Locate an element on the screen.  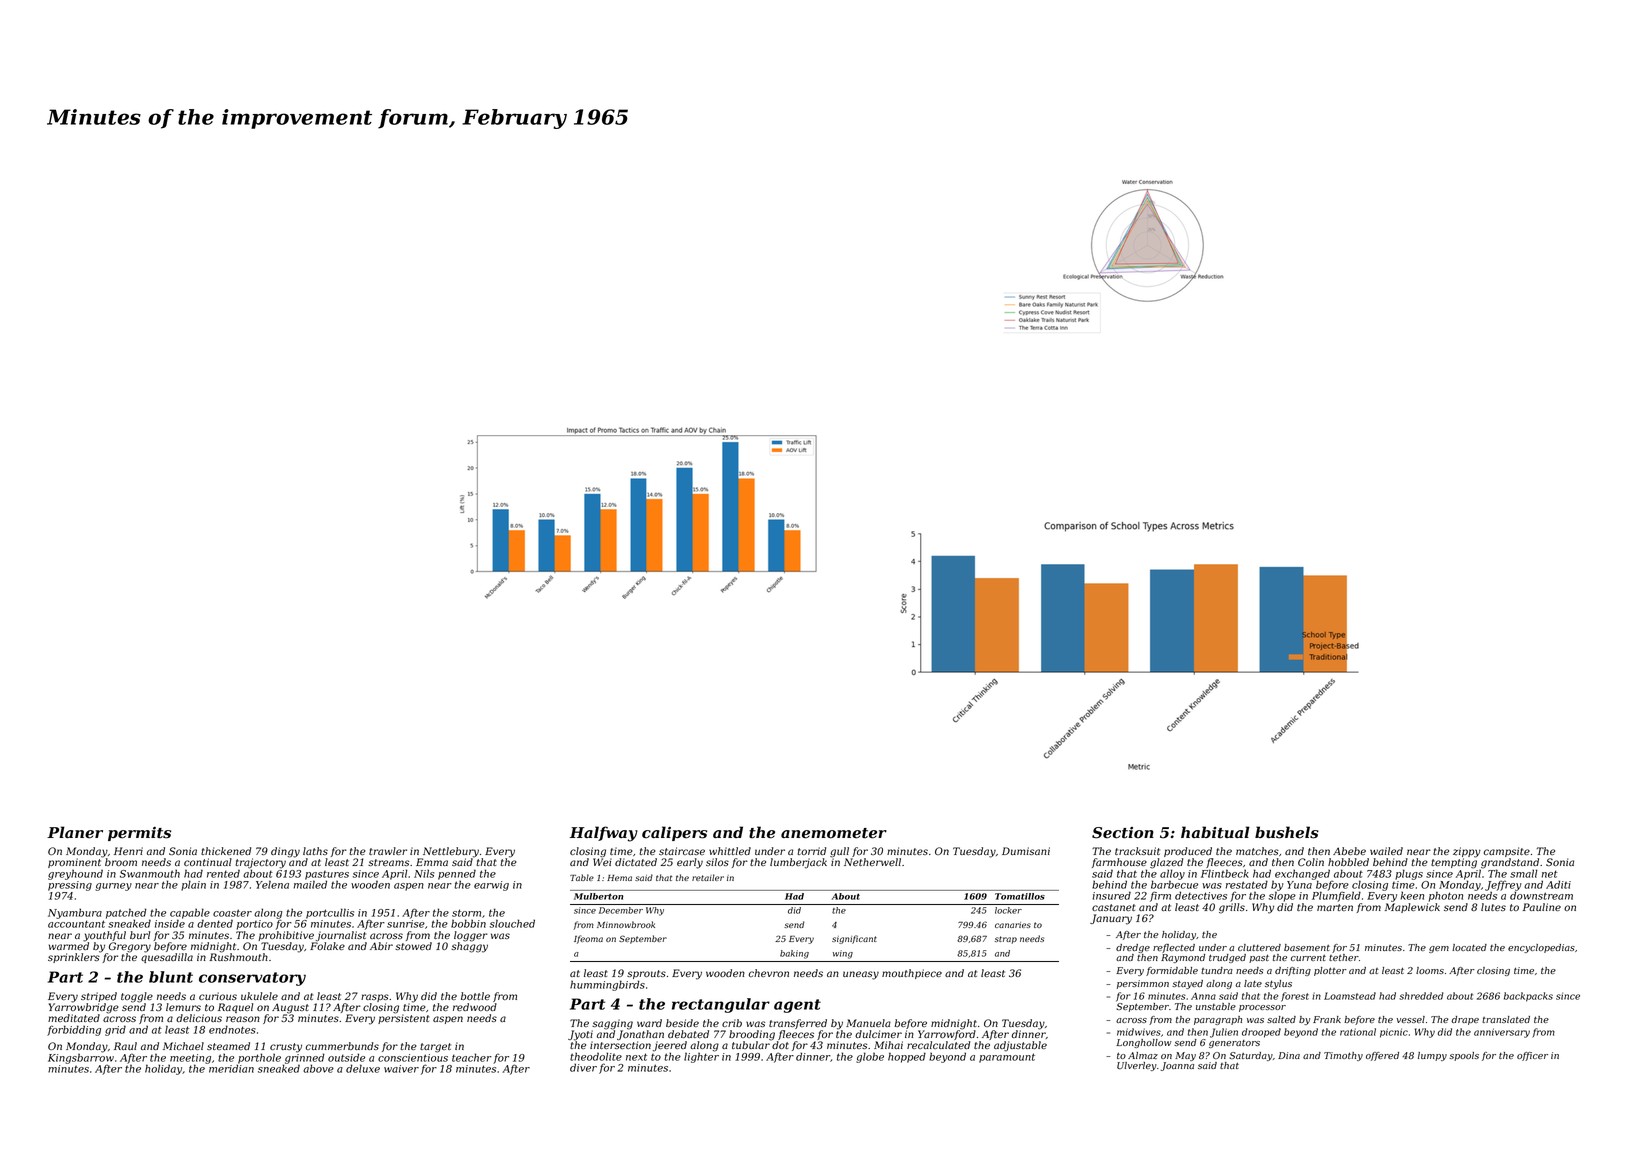
waiver is located at coordinates (401, 1069).
